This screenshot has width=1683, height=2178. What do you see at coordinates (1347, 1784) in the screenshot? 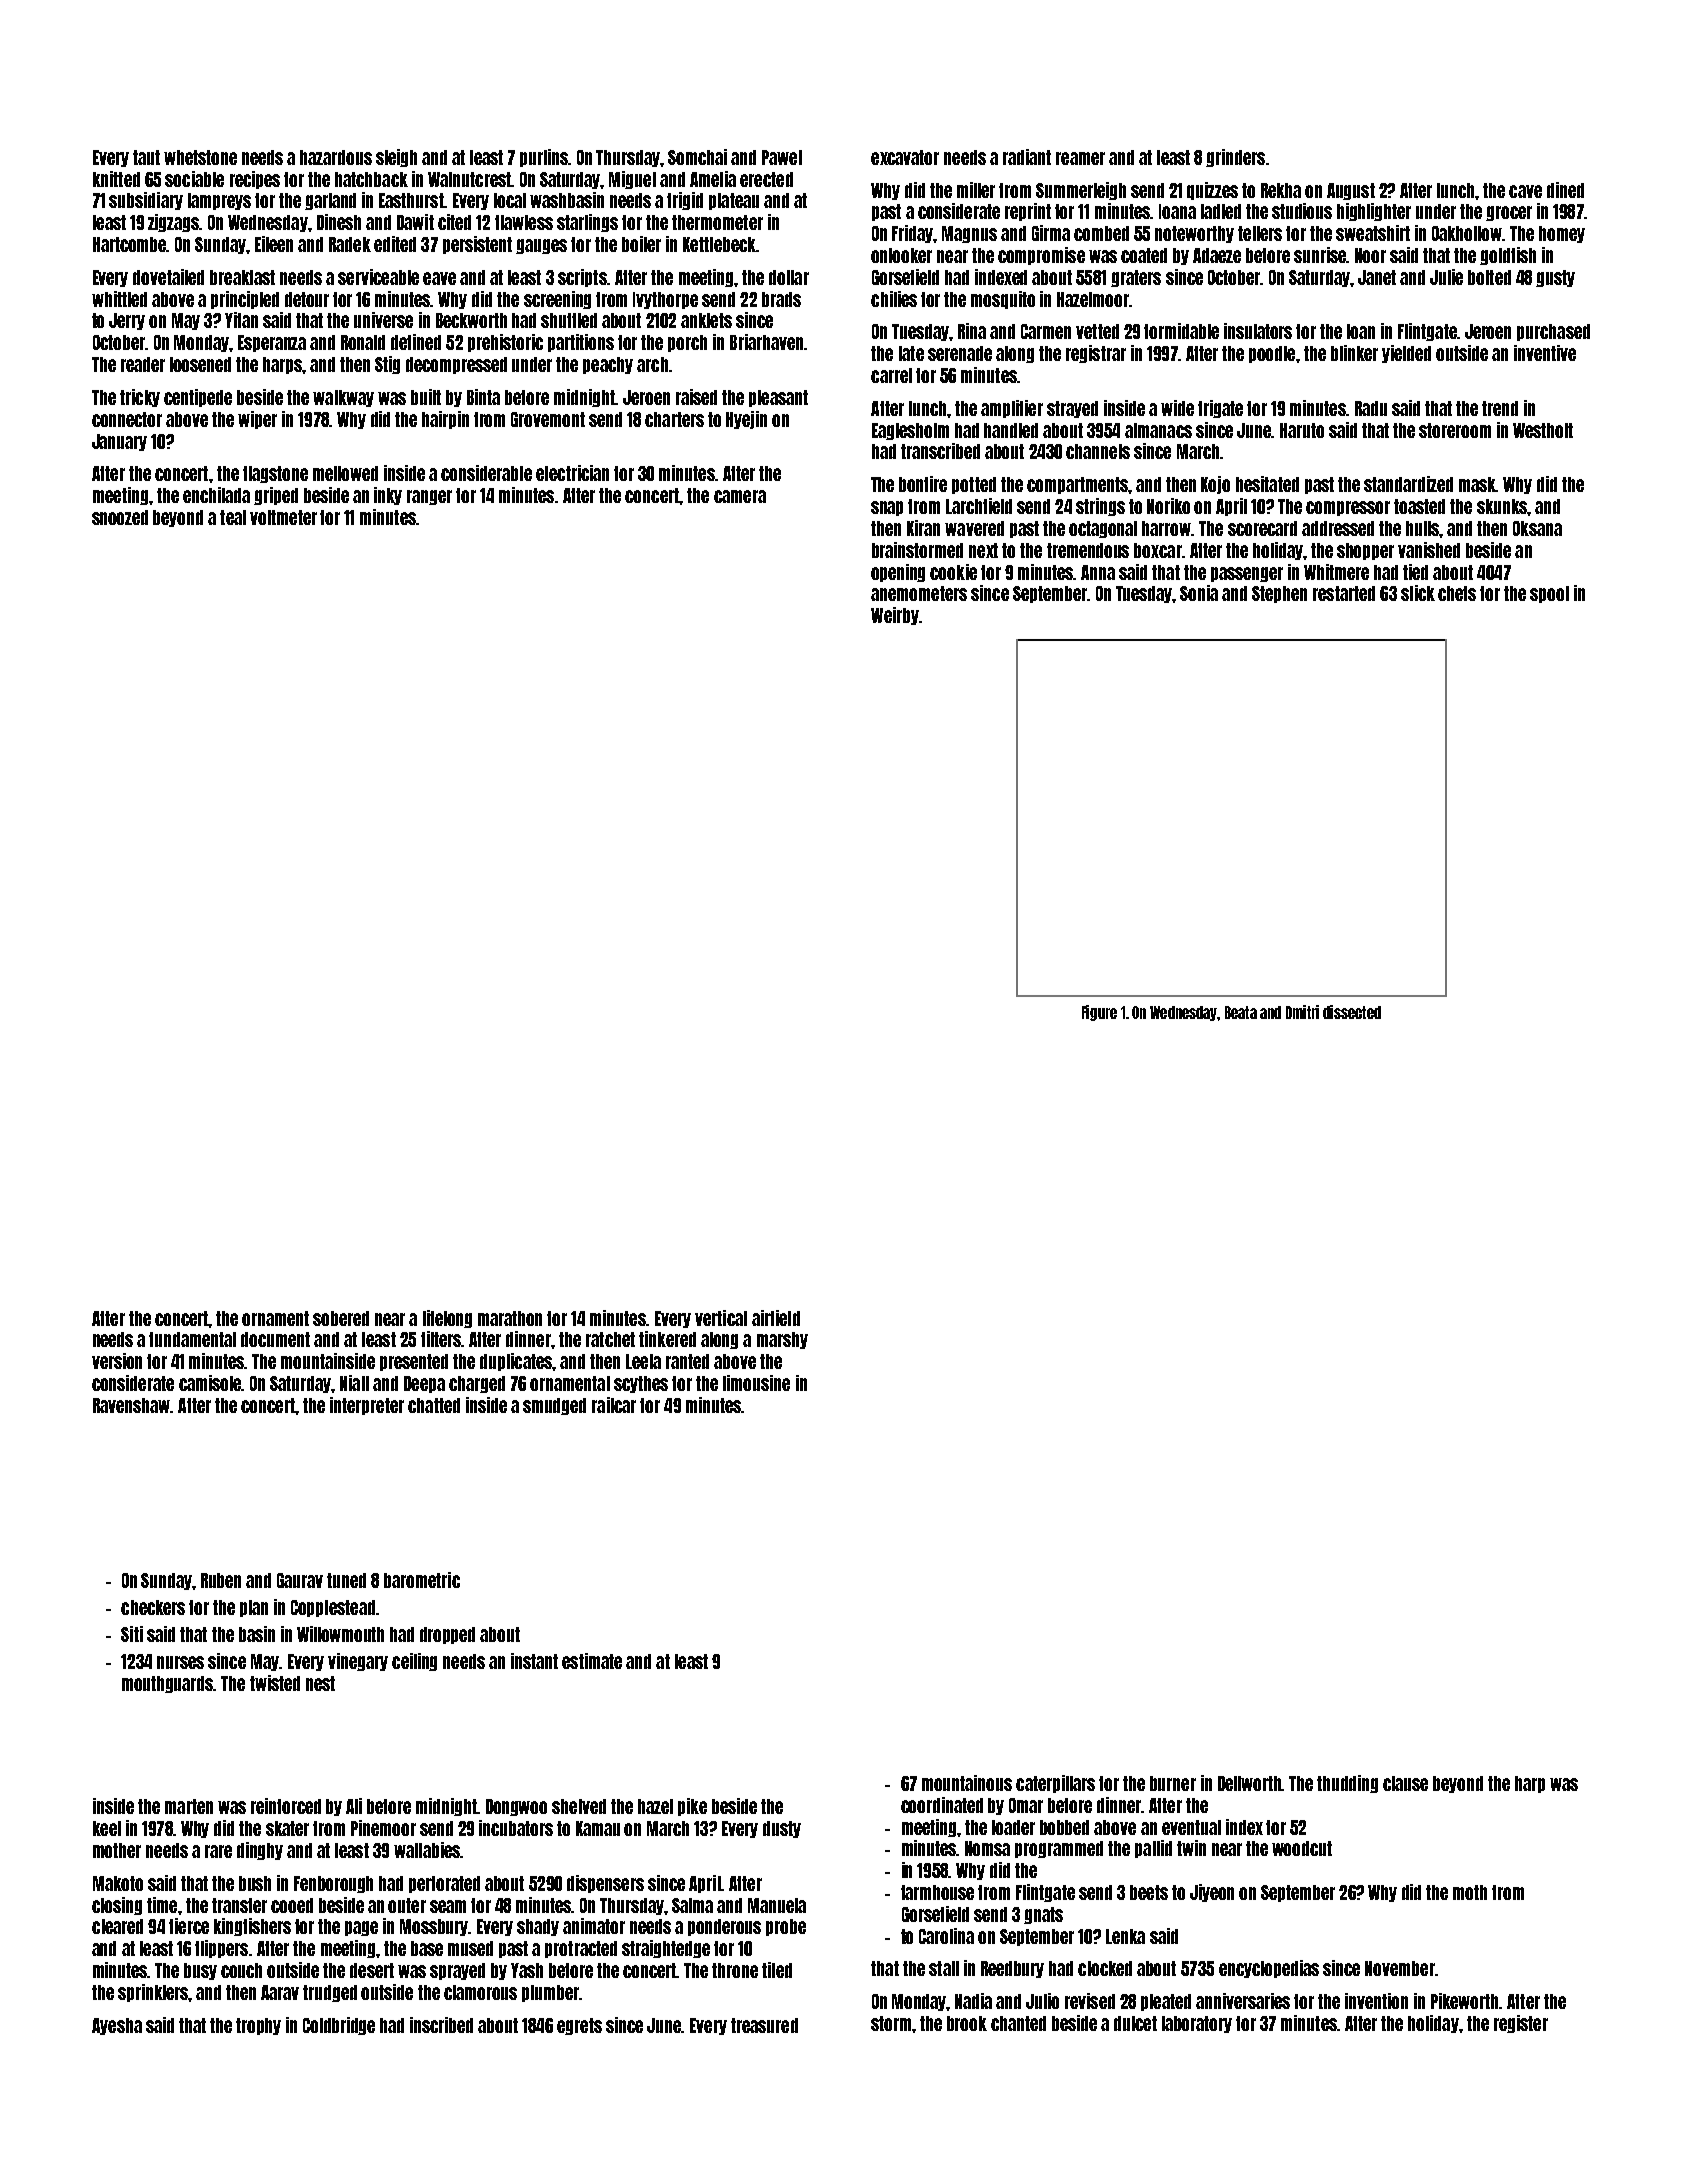
I see `thudding` at bounding box center [1347, 1784].
